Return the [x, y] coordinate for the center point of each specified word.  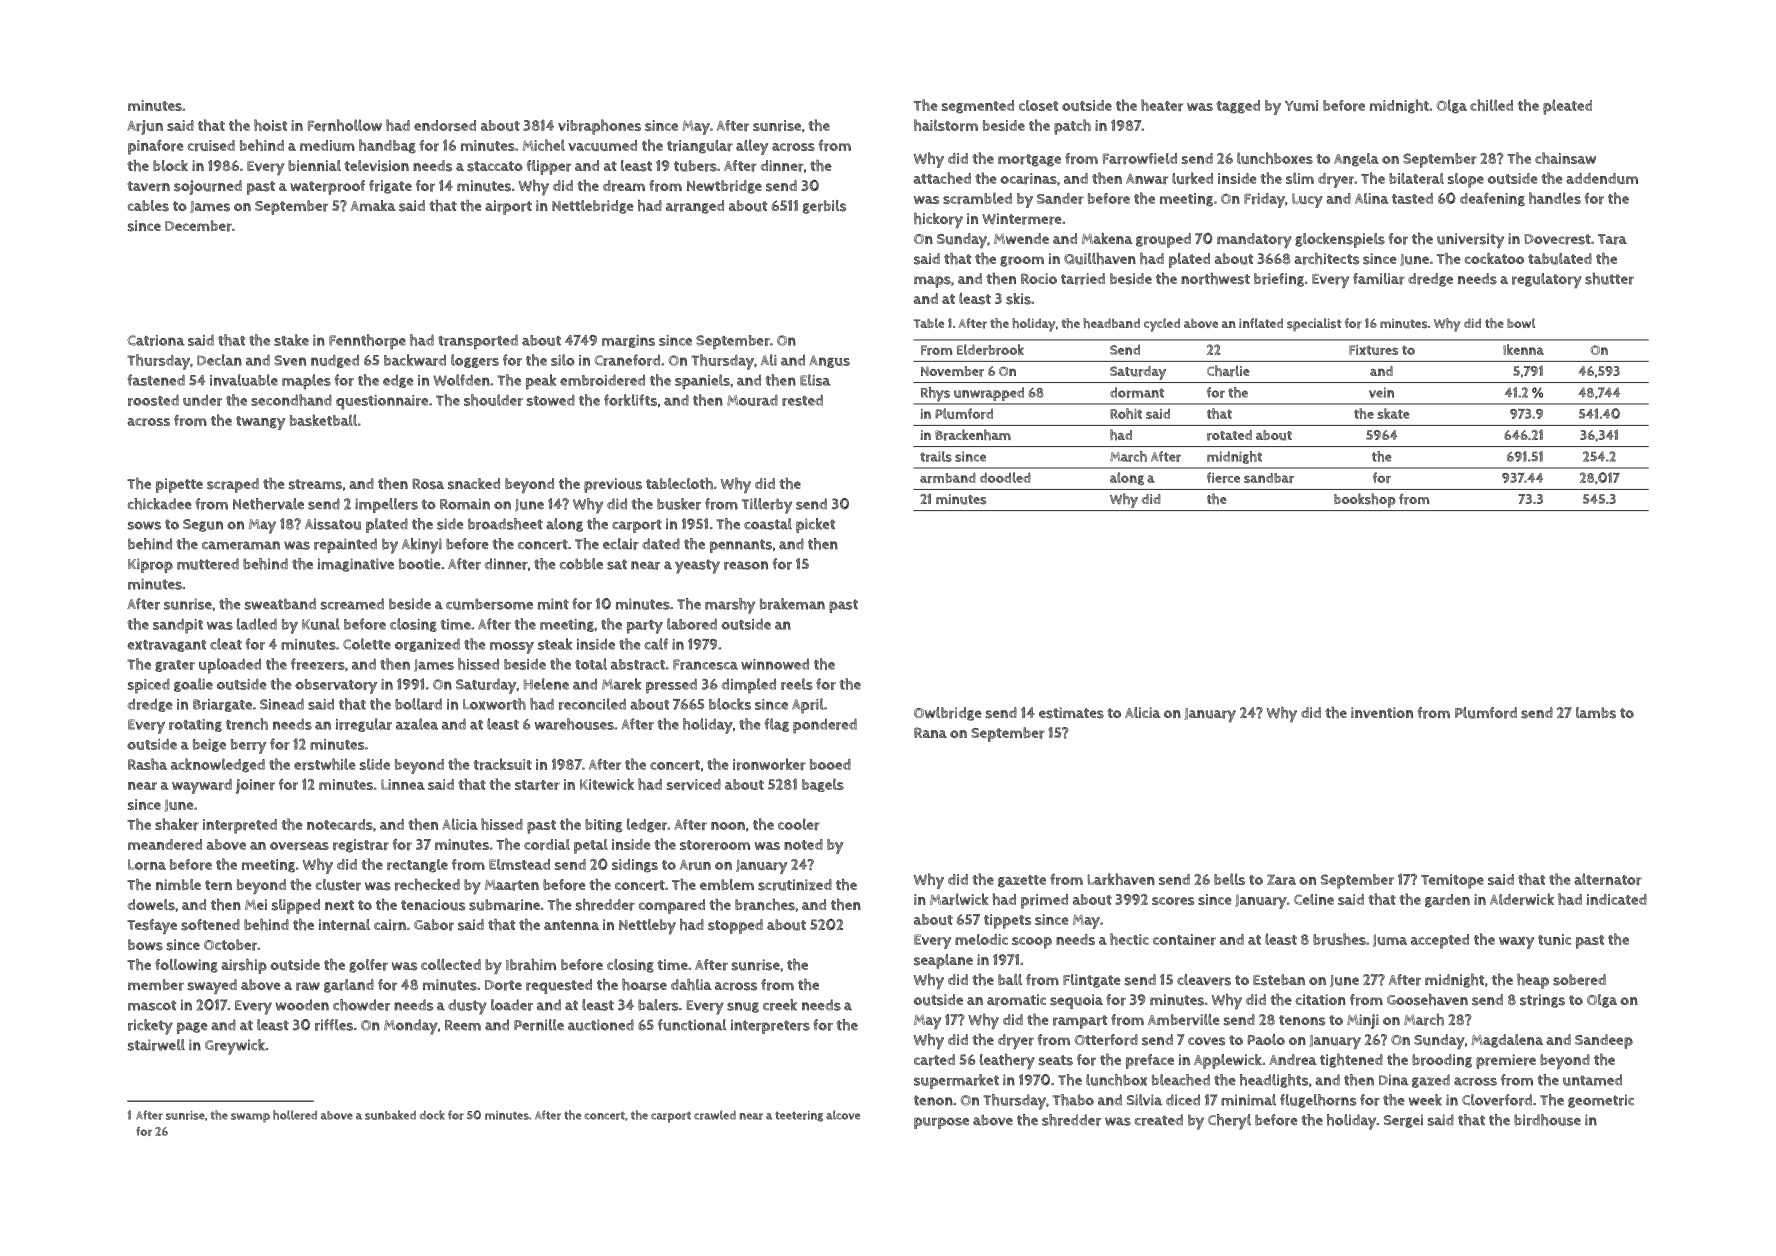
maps [932, 282]
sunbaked [390, 1115]
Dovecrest [1557, 239]
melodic [981, 939]
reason [746, 565]
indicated [1617, 899]
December [198, 226]
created [1159, 1120]
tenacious [433, 905]
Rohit [1126, 413]
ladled [257, 624]
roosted [153, 400]
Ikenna [1523, 349]
